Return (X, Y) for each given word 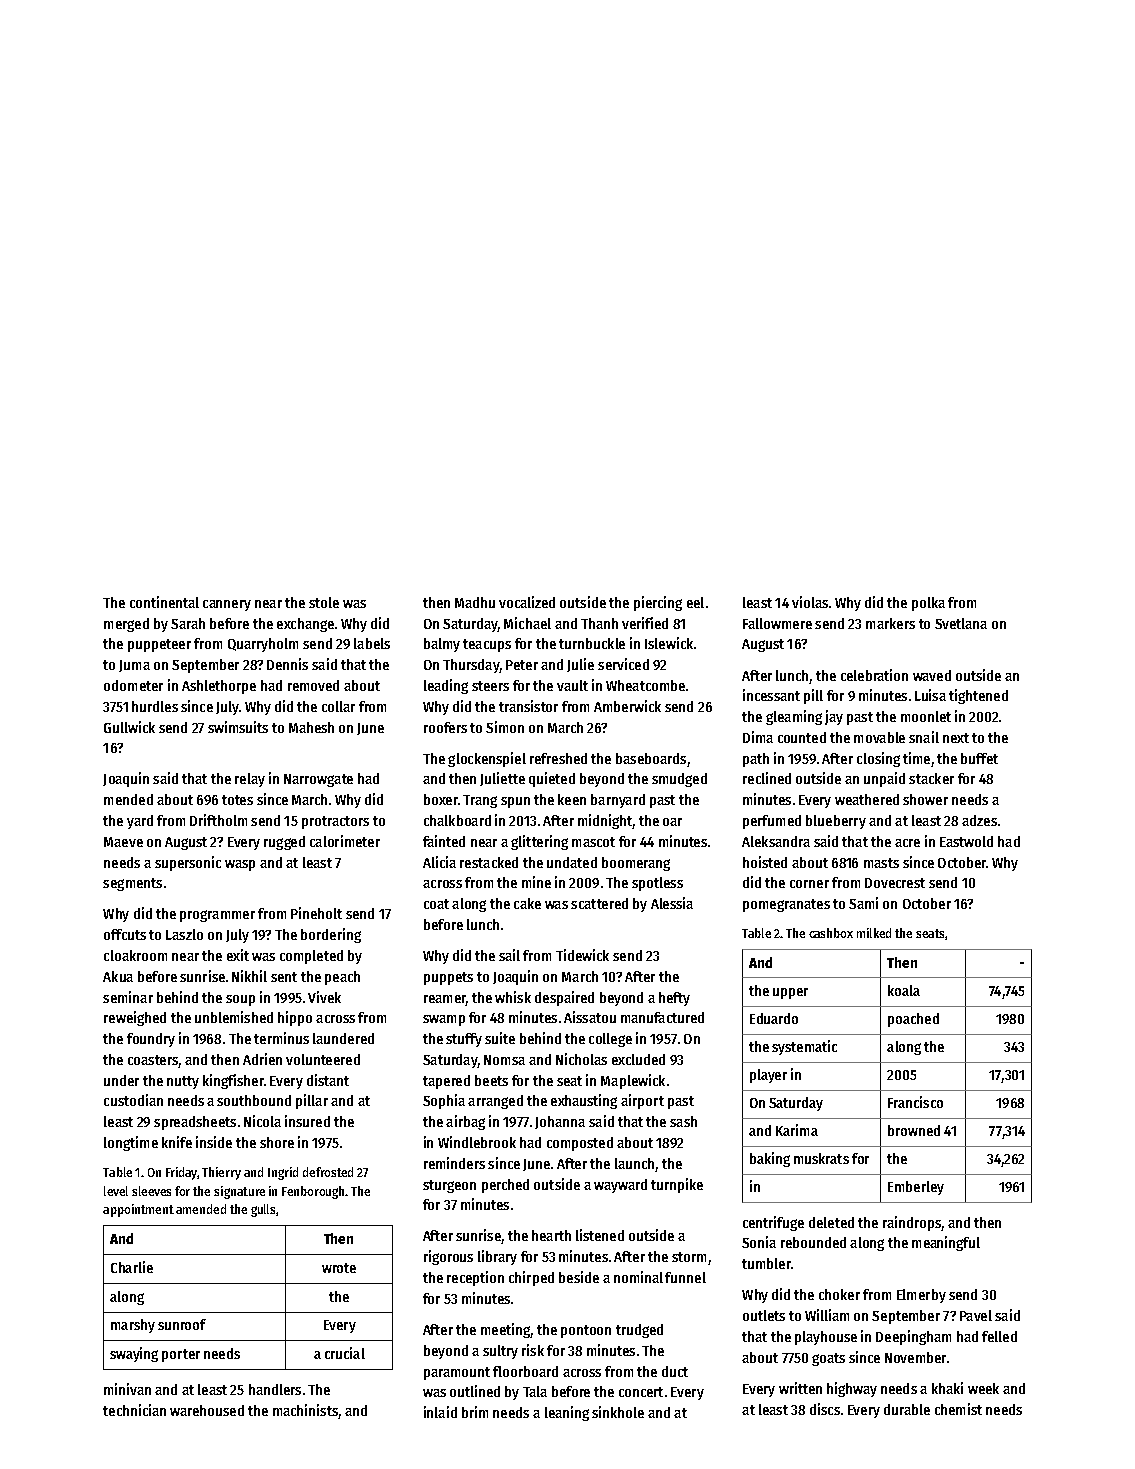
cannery (227, 605)
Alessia (672, 903)
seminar (128, 997)
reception (475, 1278)
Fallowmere (777, 623)
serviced (623, 664)
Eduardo (774, 1018)
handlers (275, 1389)
